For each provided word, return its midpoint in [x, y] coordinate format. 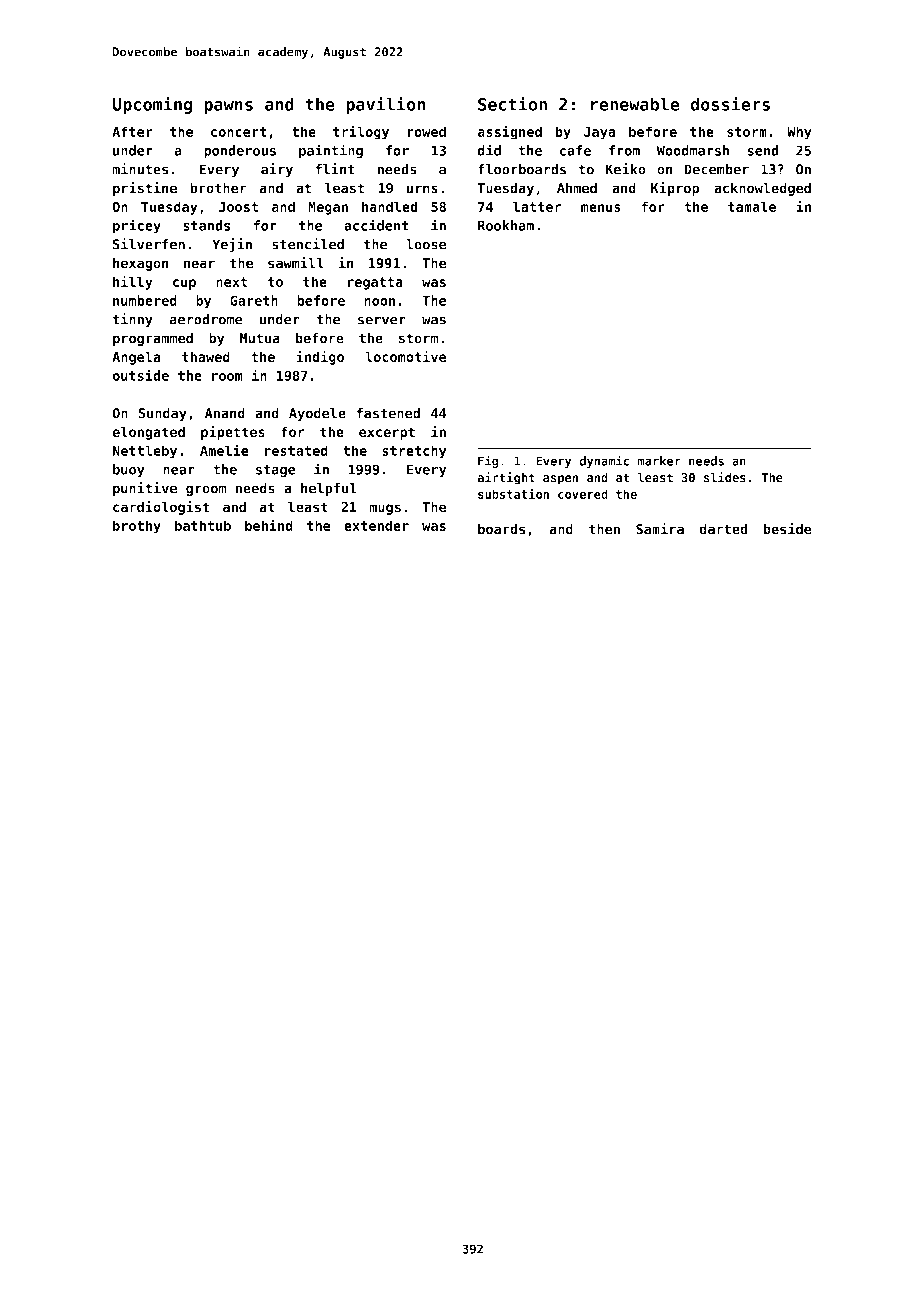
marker [659, 461]
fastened [388, 413]
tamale [752, 206]
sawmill [296, 263]
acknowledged [762, 189]
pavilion [385, 105]
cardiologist [161, 508]
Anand [225, 413]
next [231, 282]
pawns [228, 107]
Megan [328, 208]
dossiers [730, 103]
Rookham [506, 225]
